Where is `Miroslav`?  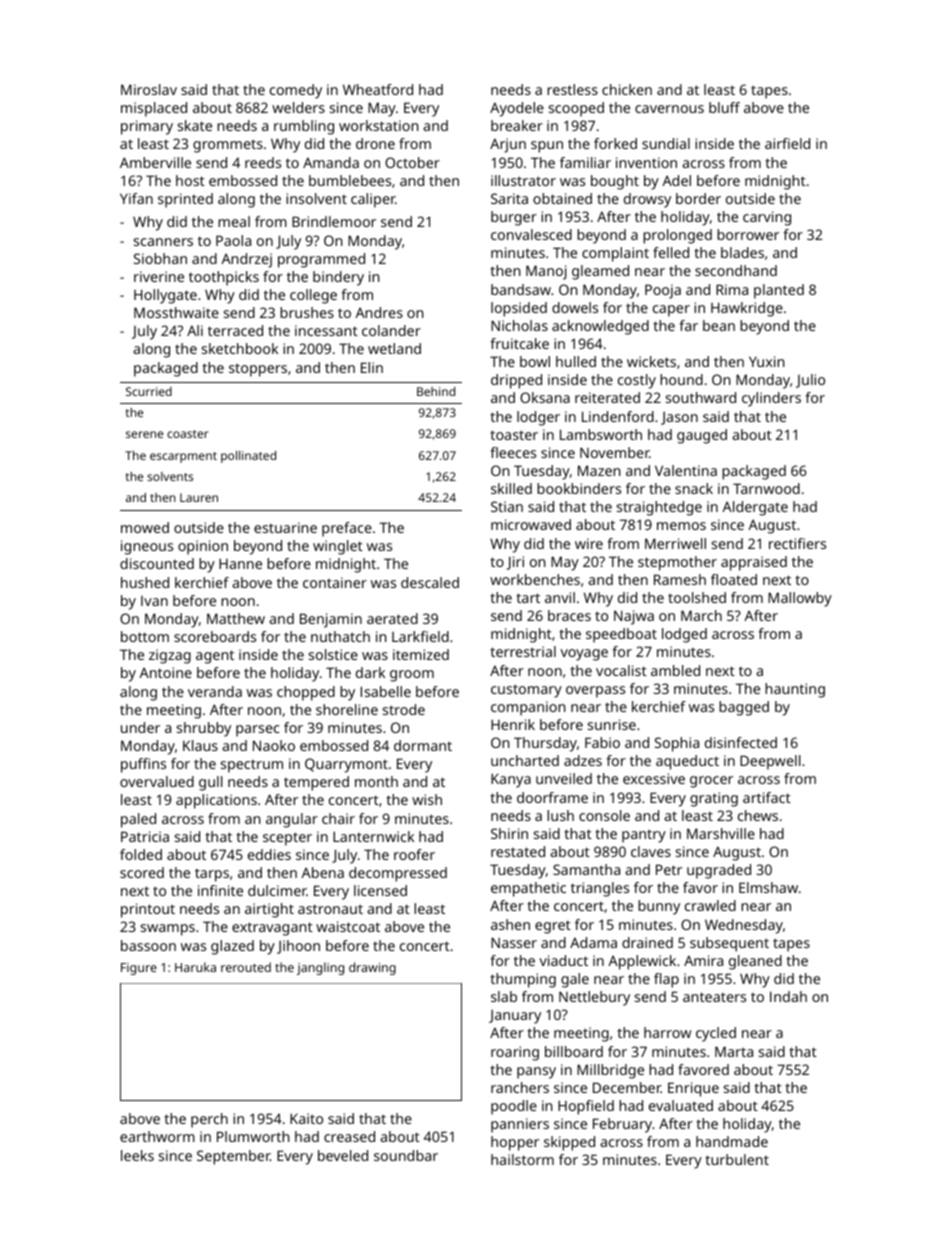 Miroslav is located at coordinates (149, 89).
